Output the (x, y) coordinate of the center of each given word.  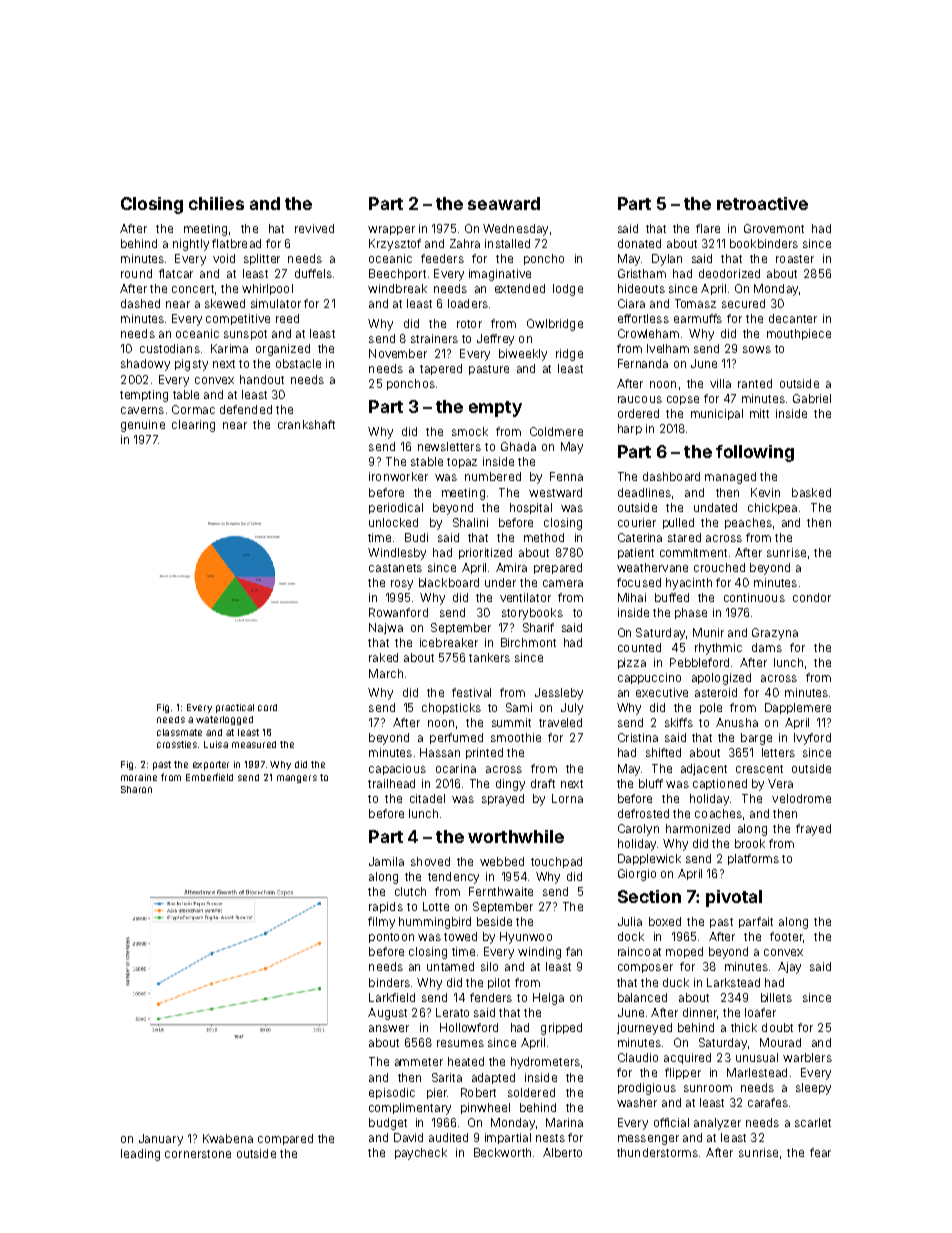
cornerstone (198, 1154)
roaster (795, 259)
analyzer (717, 1124)
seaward (504, 203)
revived (314, 228)
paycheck (421, 1154)
